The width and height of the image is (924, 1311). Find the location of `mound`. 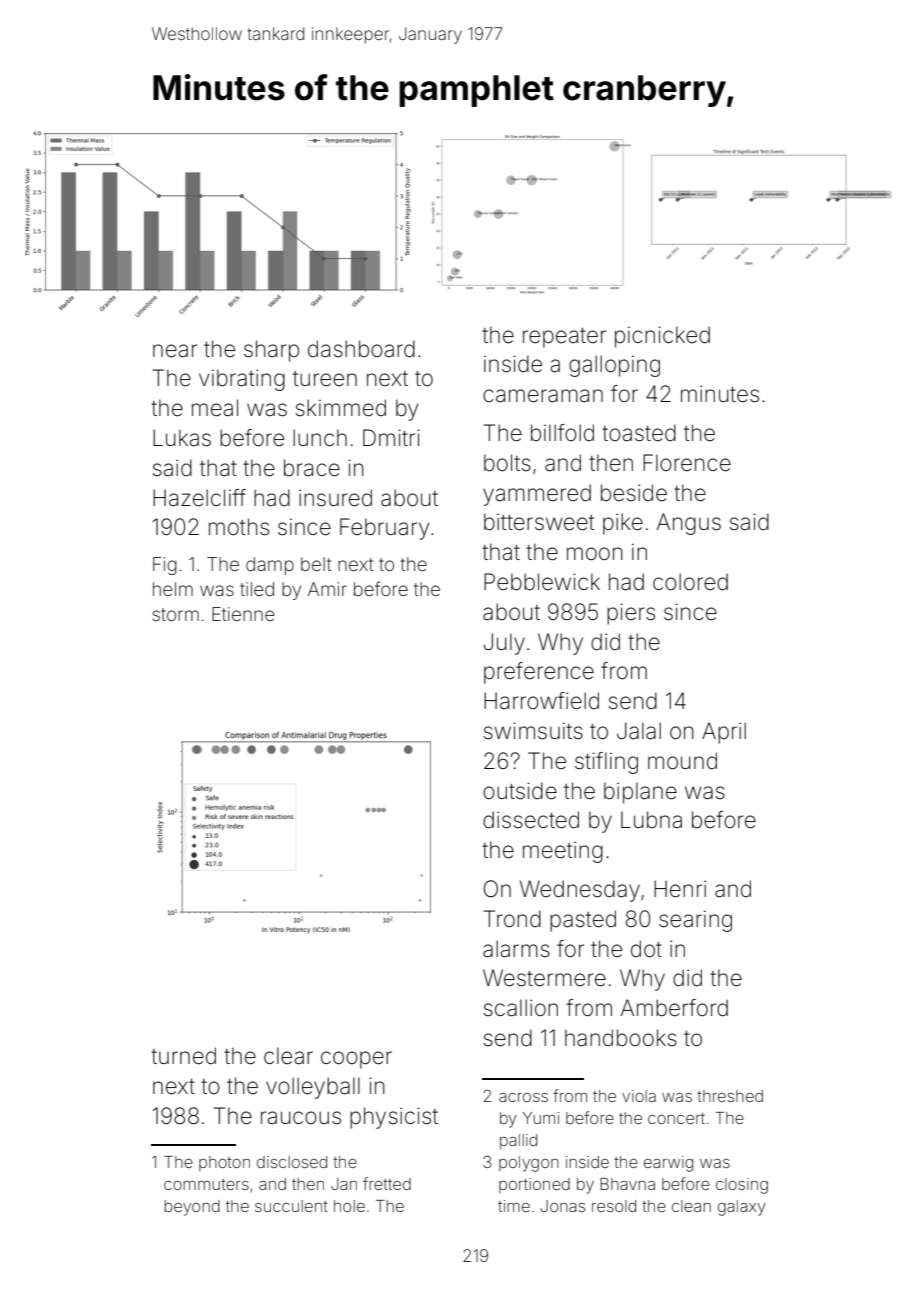

mound is located at coordinates (682, 761).
